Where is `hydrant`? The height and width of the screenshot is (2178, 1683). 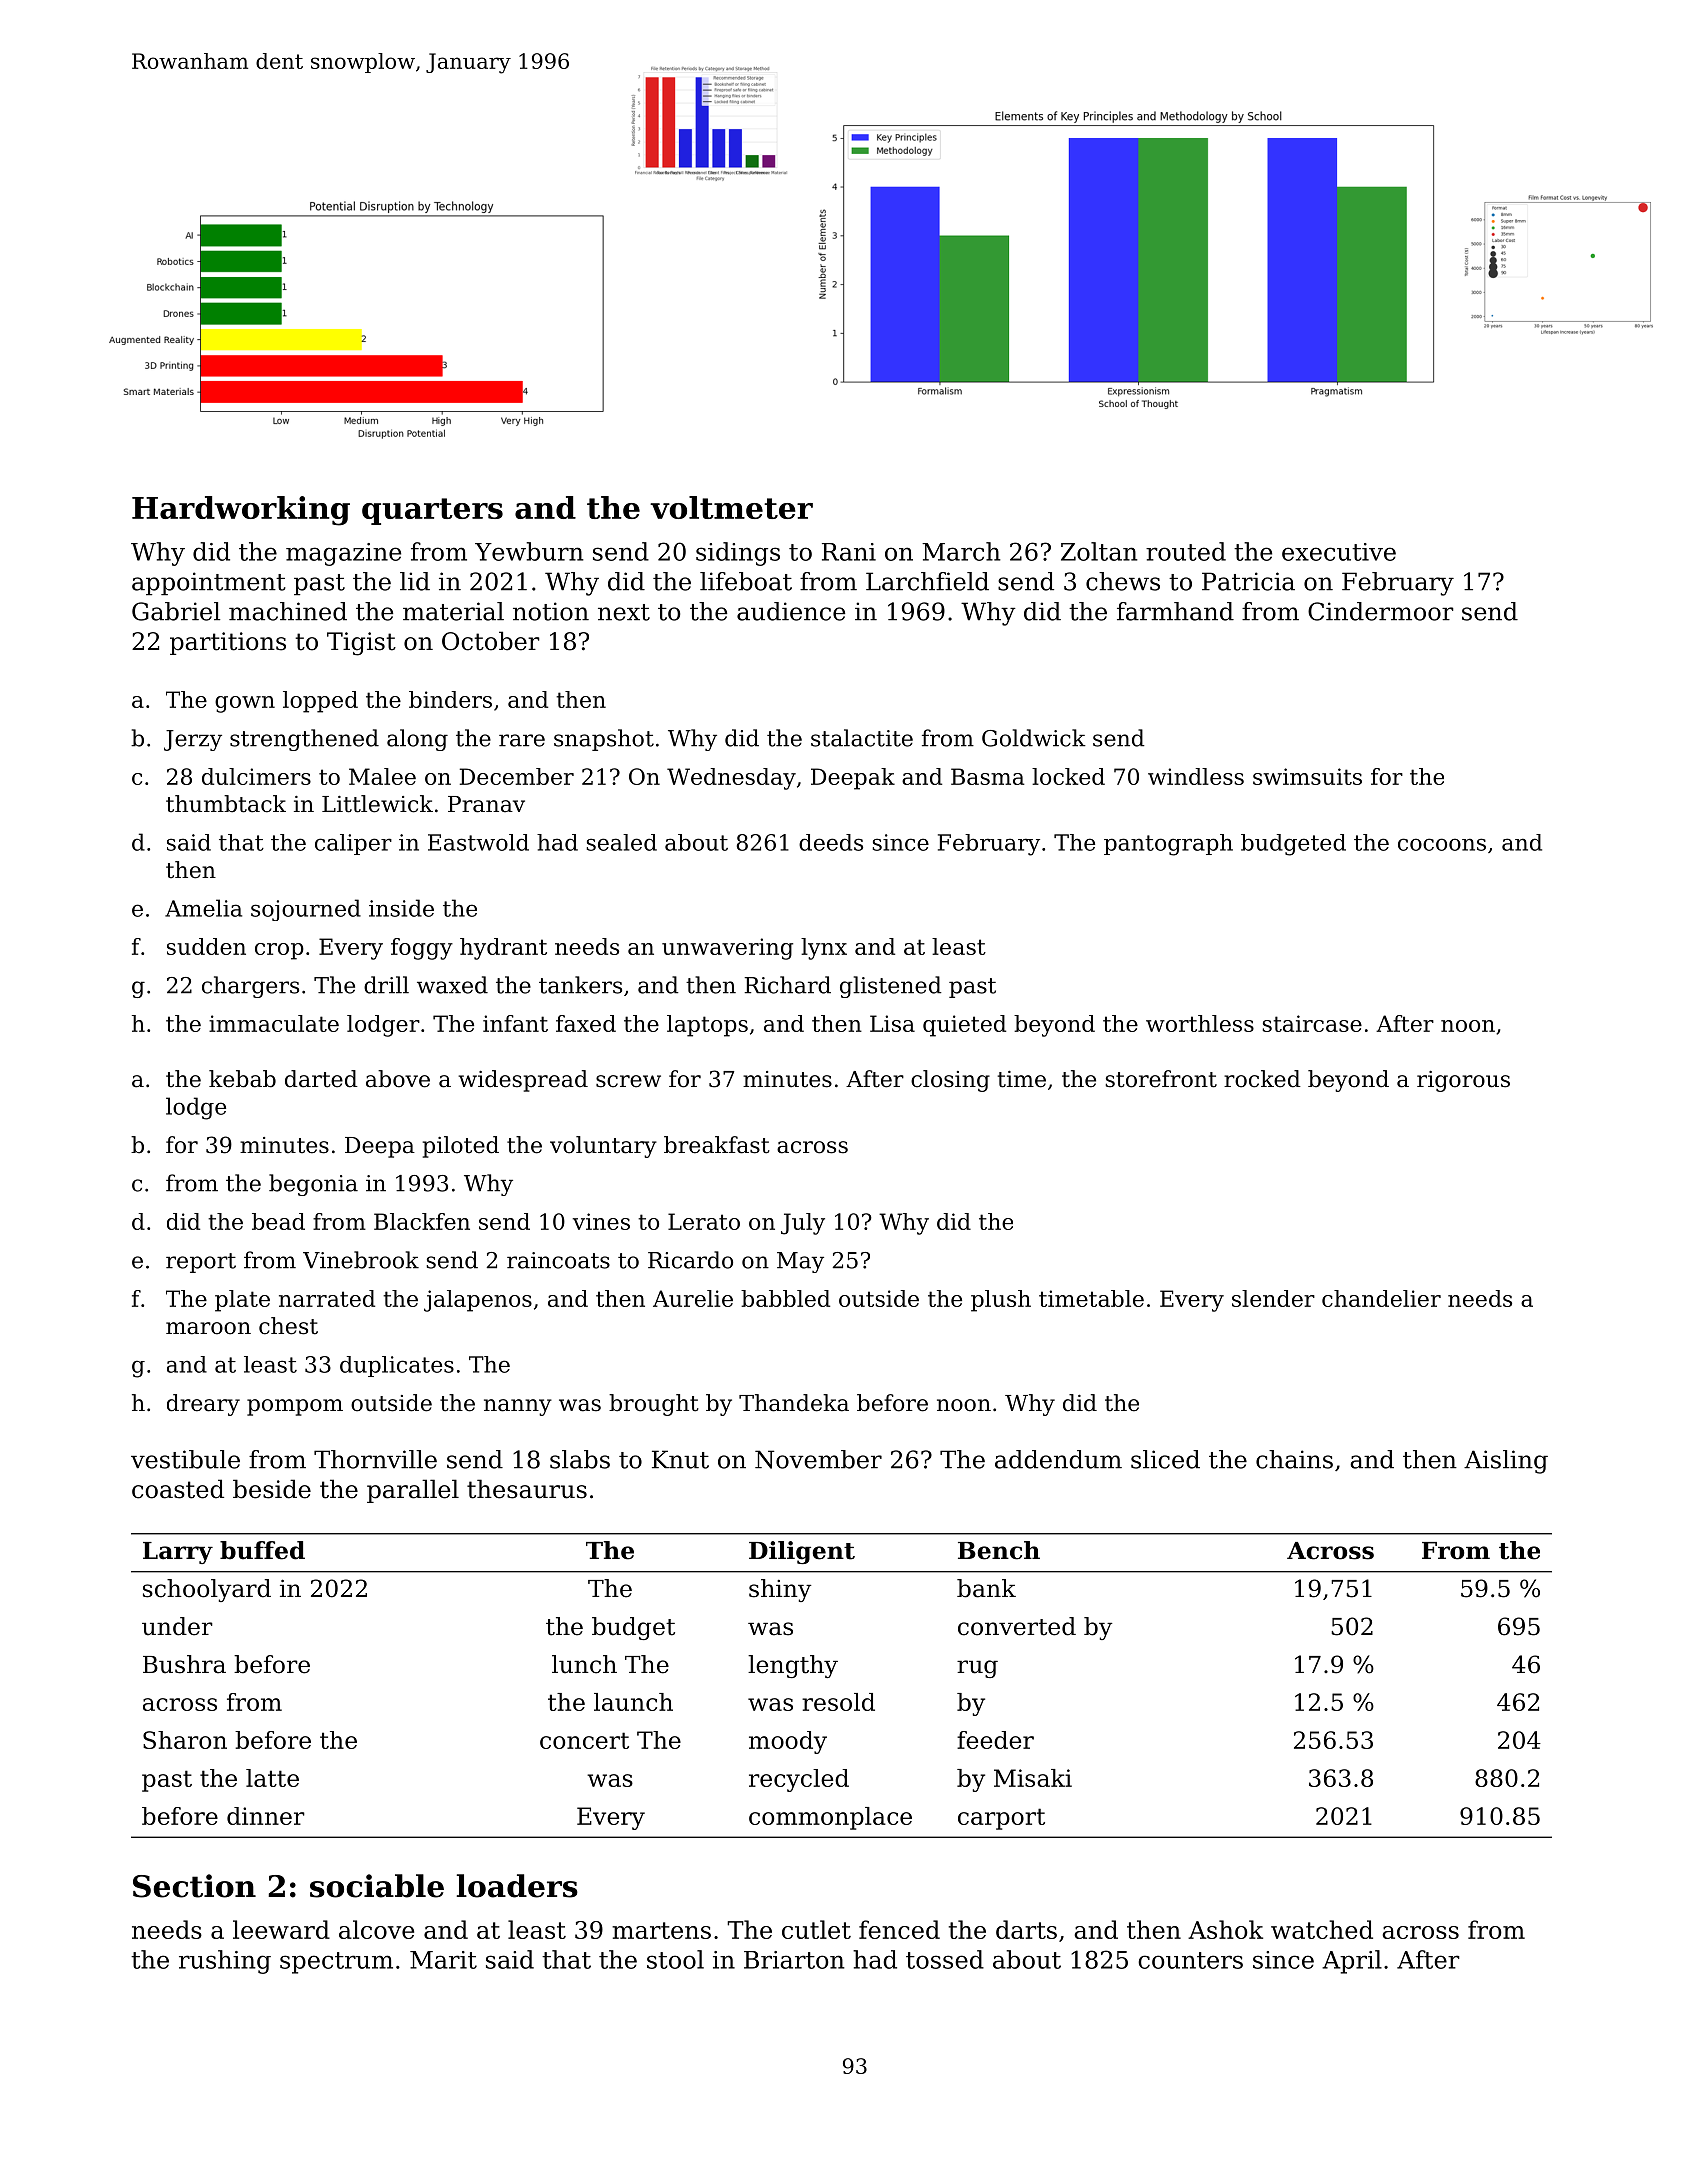
hydrant is located at coordinates (503, 949).
